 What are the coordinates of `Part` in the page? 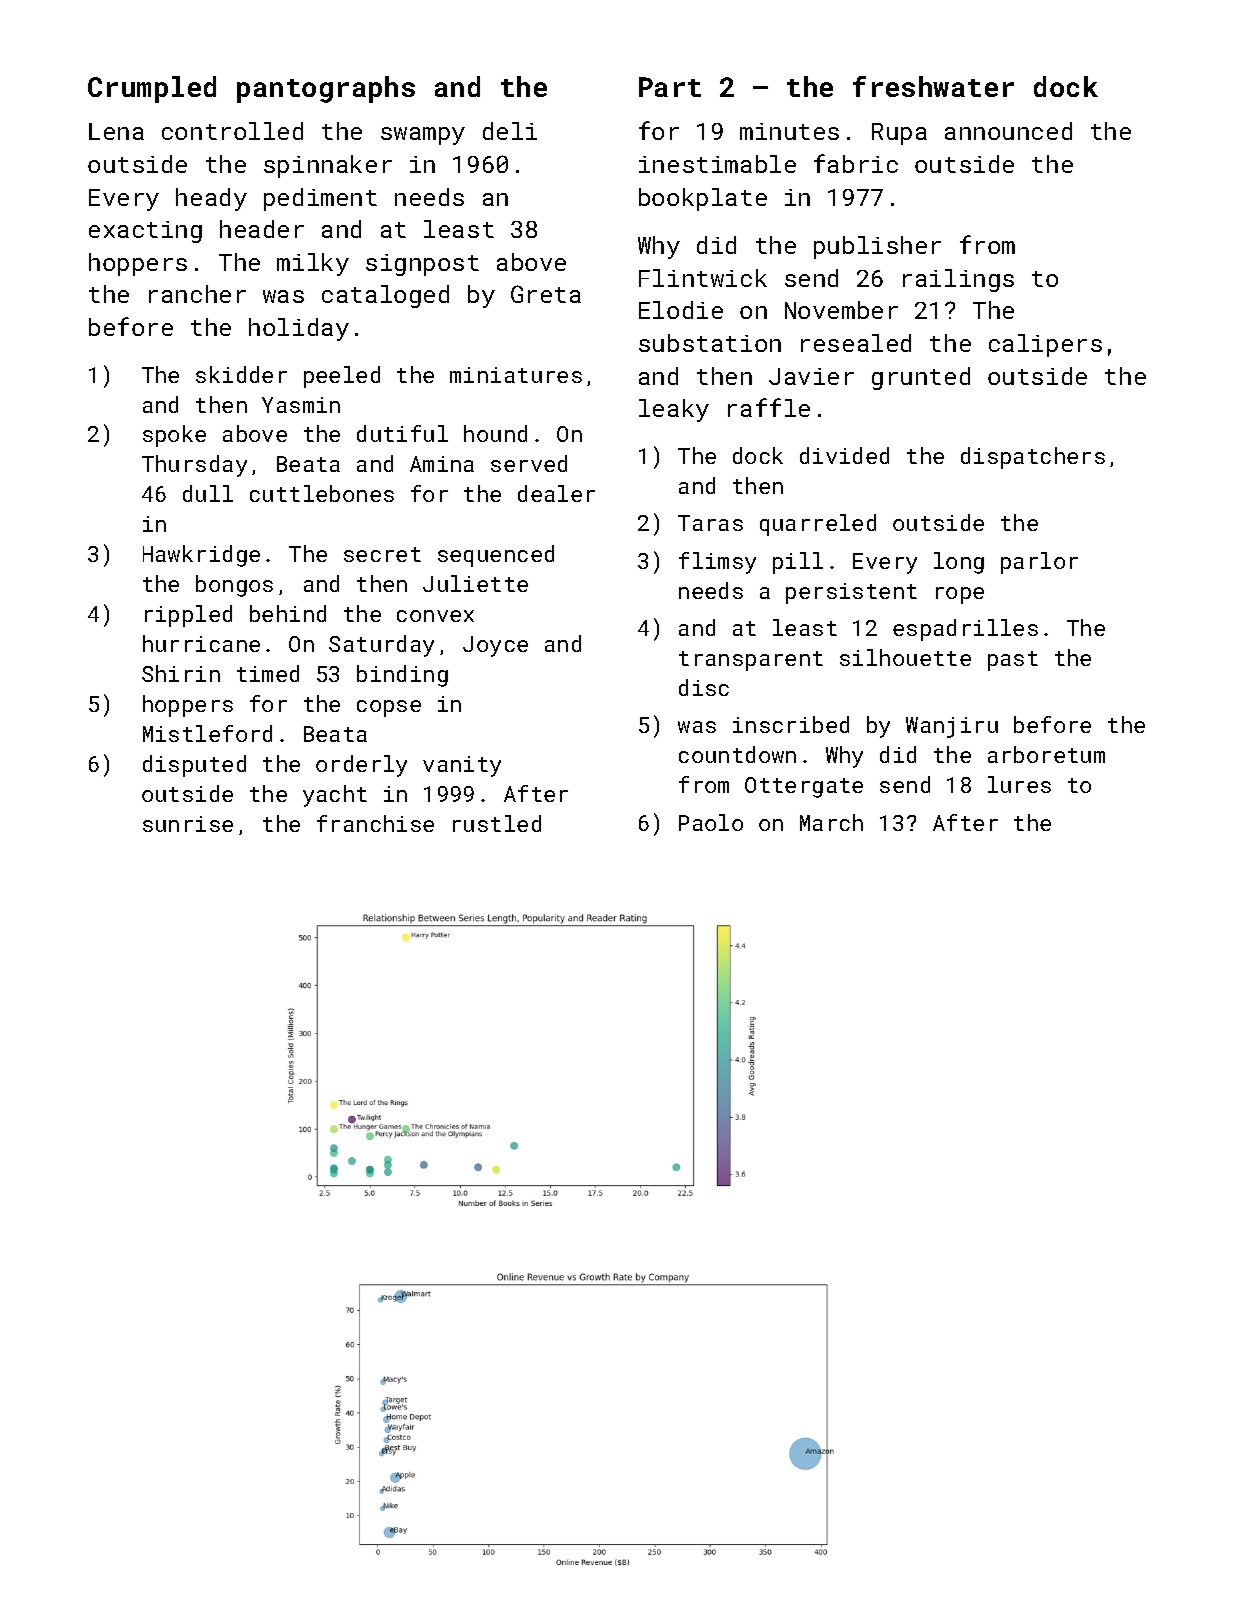 It's located at (670, 87).
